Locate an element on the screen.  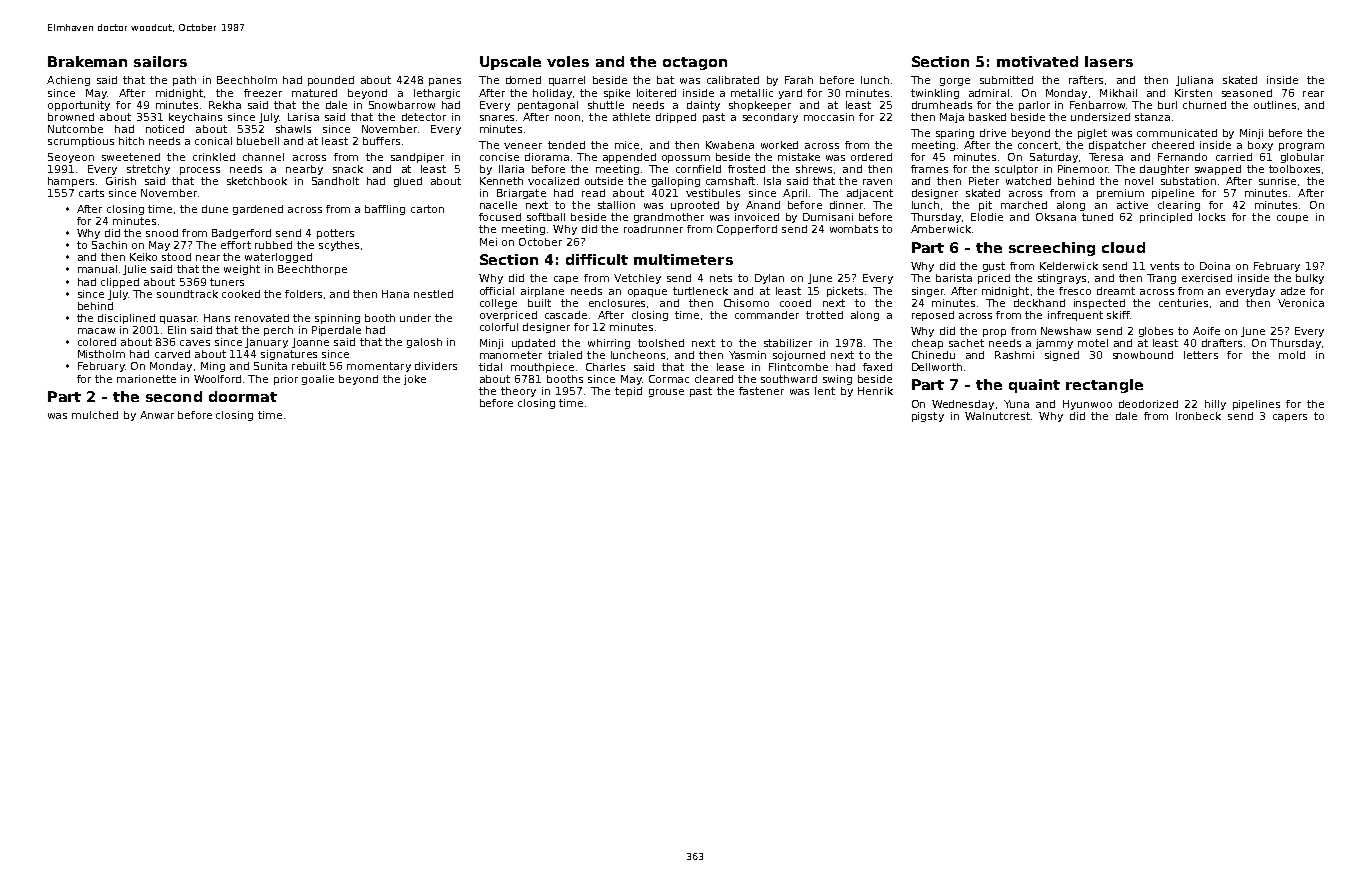
Juliana is located at coordinates (1194, 81).
